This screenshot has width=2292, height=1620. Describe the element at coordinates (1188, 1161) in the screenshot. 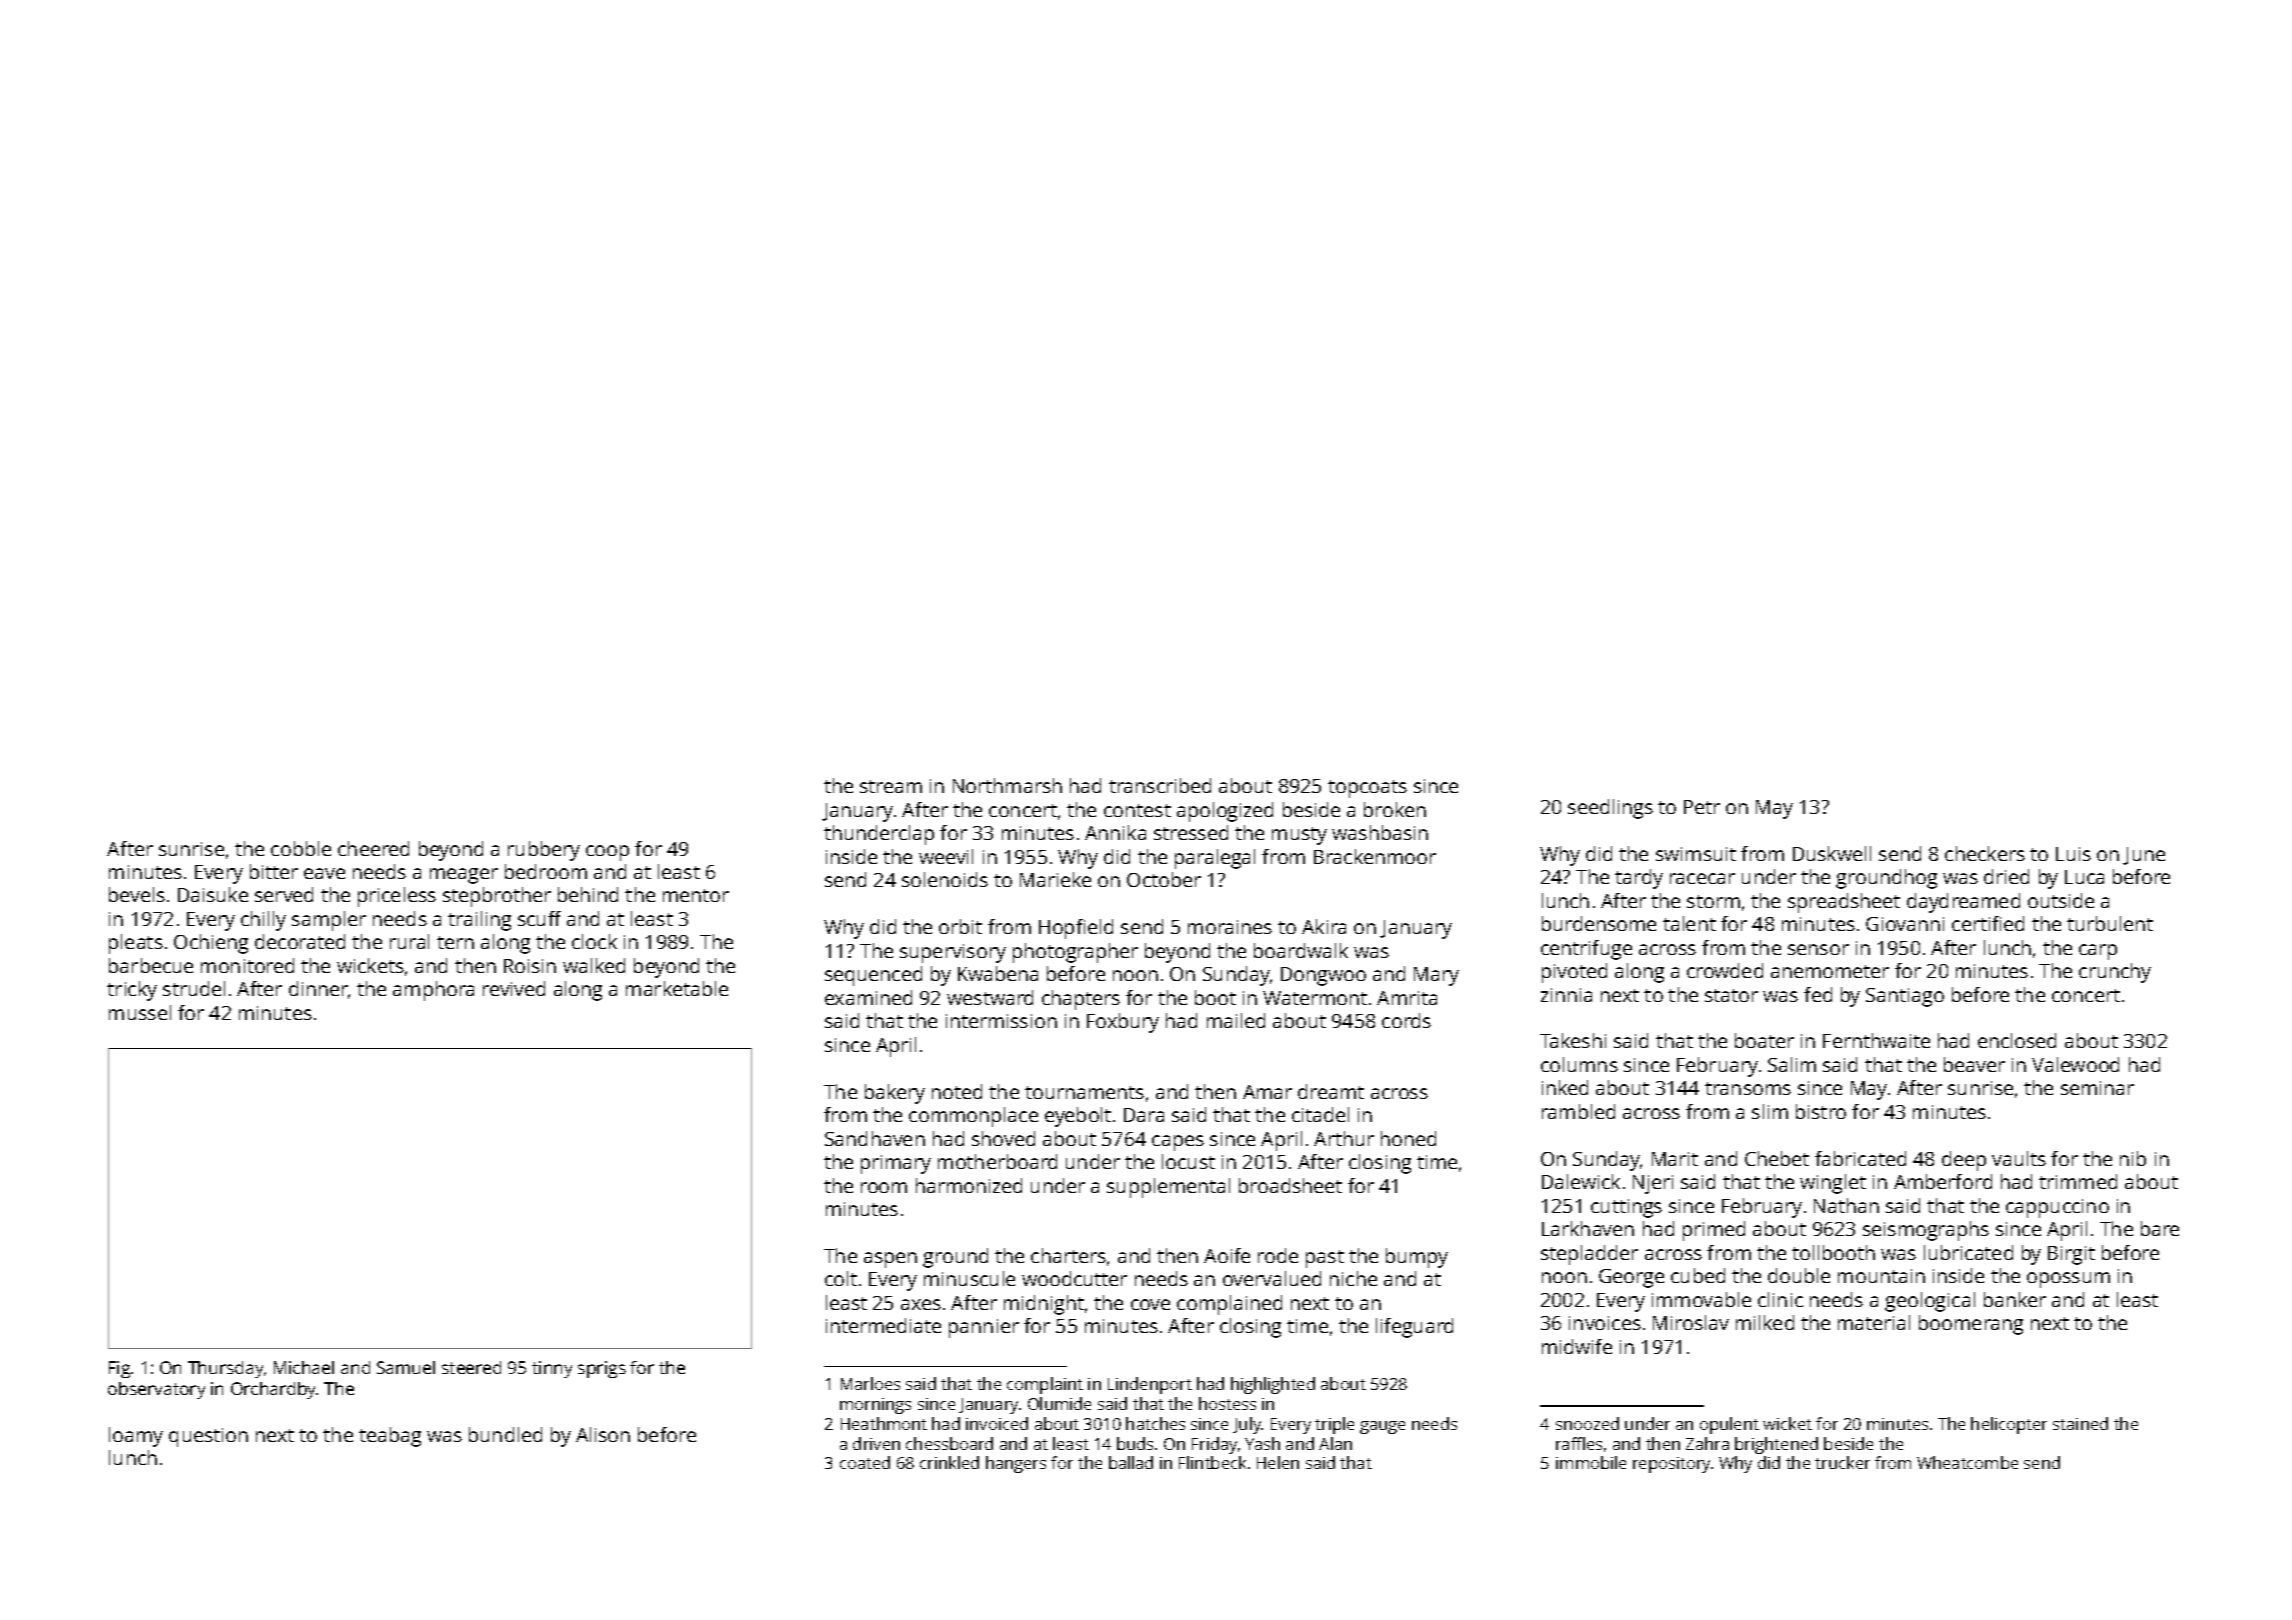

I see `locust` at that location.
